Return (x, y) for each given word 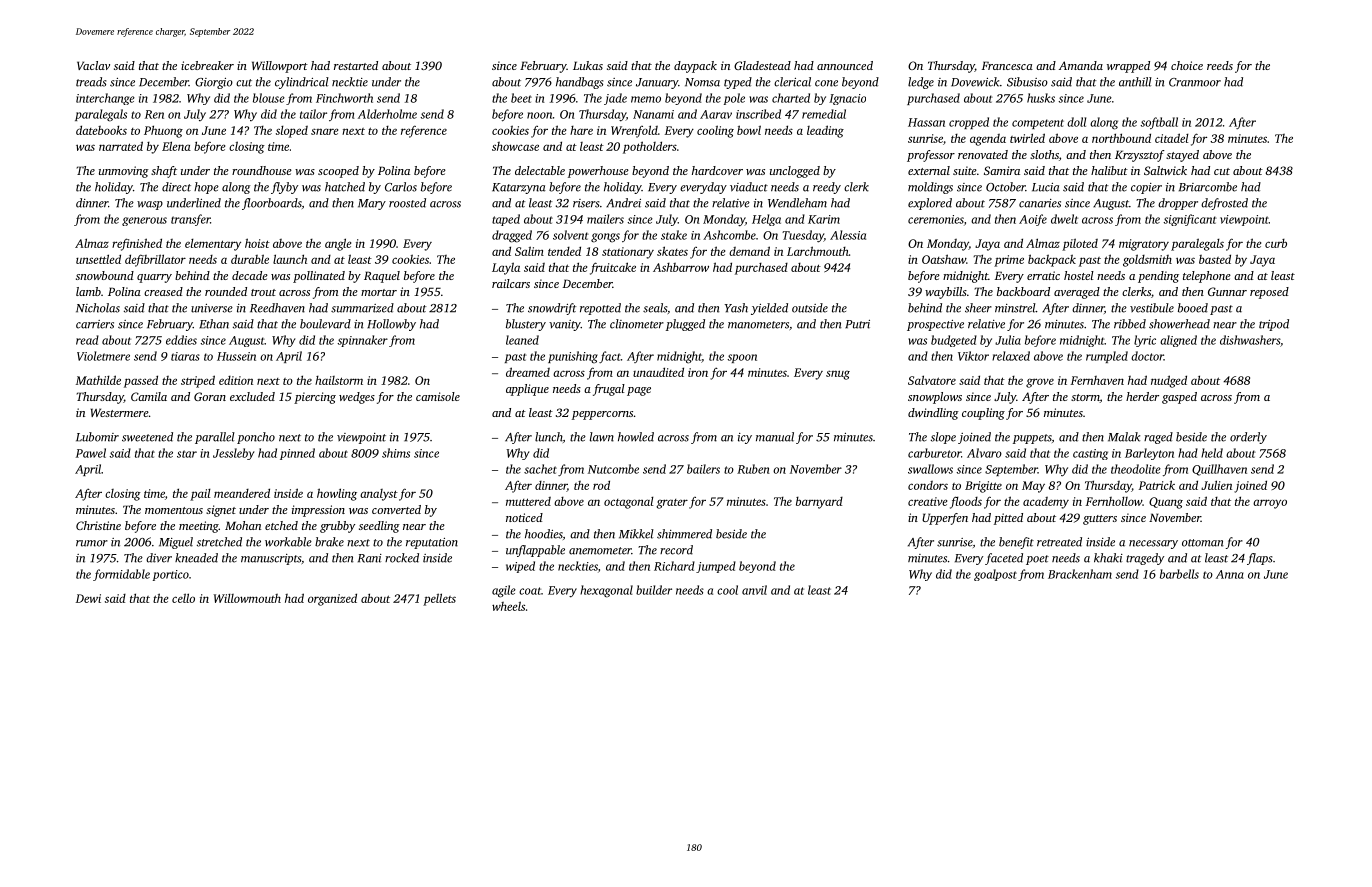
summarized (362, 308)
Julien (1216, 485)
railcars (511, 283)
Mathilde (98, 380)
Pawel (91, 453)
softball (1159, 123)
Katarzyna (519, 188)
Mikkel (636, 534)
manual (775, 437)
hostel (1079, 275)
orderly (1248, 438)
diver (159, 558)
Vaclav (93, 65)
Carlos (401, 187)
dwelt (1064, 219)
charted (791, 98)
